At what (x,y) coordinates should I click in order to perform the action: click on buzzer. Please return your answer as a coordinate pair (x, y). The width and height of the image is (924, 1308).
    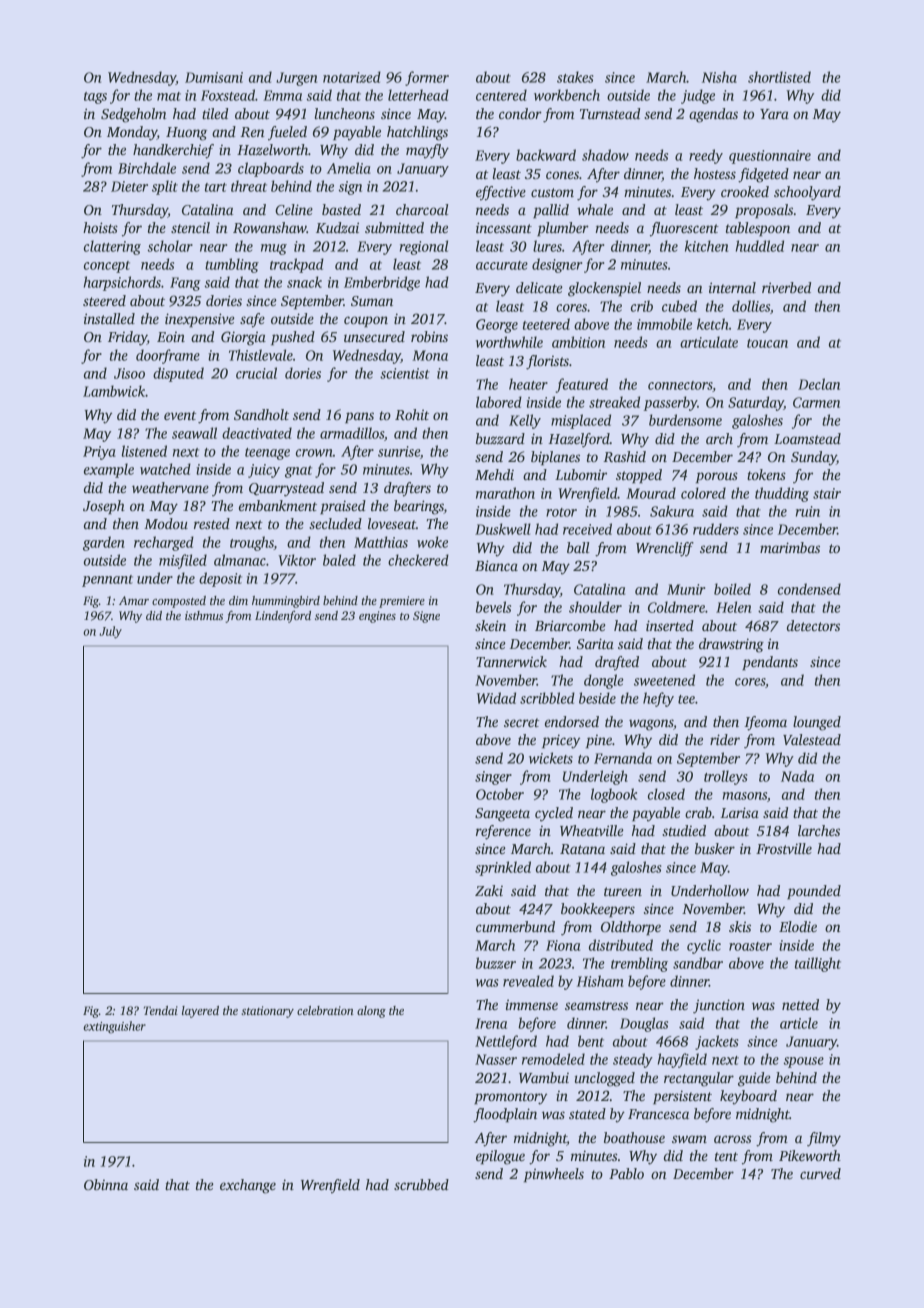
    Looking at the image, I should click on (496, 963).
